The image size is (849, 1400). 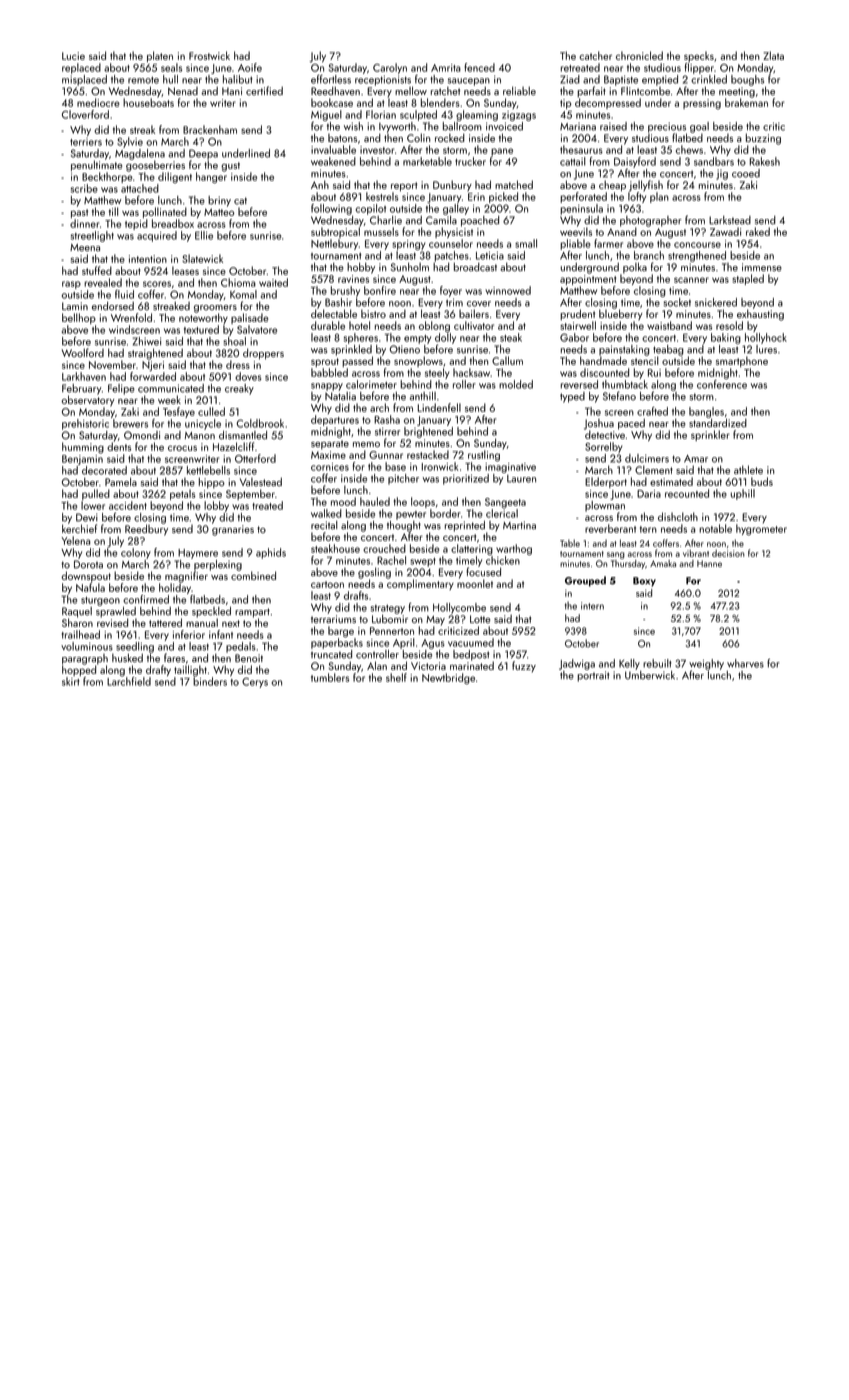 What do you see at coordinates (471, 372) in the screenshot?
I see `hacksaw` at bounding box center [471, 372].
